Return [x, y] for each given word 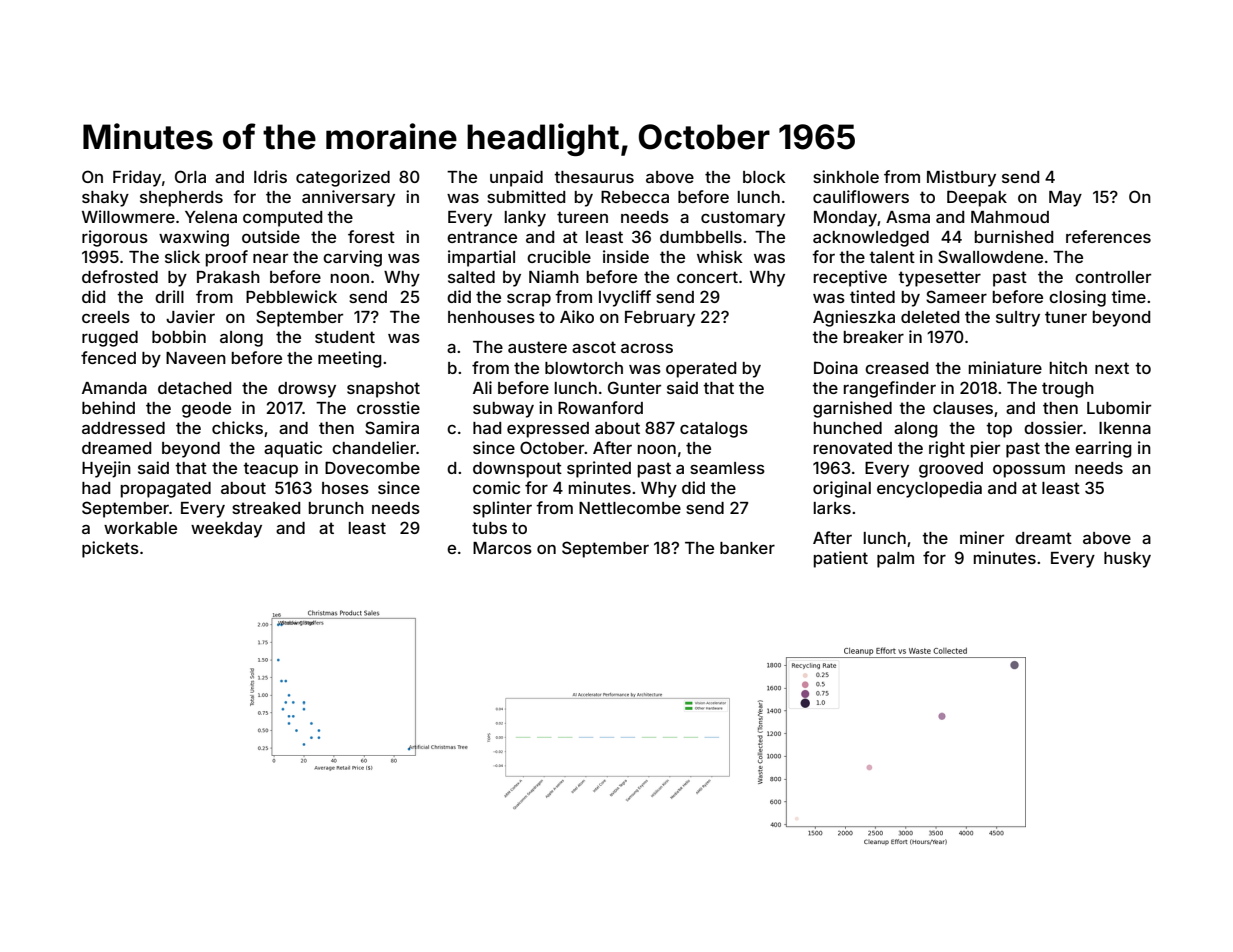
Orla [190, 176]
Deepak [977, 198]
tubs [489, 528]
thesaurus [594, 177]
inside [626, 256]
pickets [110, 549]
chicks [237, 427]
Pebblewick [291, 296]
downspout [517, 470]
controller [1113, 277]
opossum [1029, 471]
